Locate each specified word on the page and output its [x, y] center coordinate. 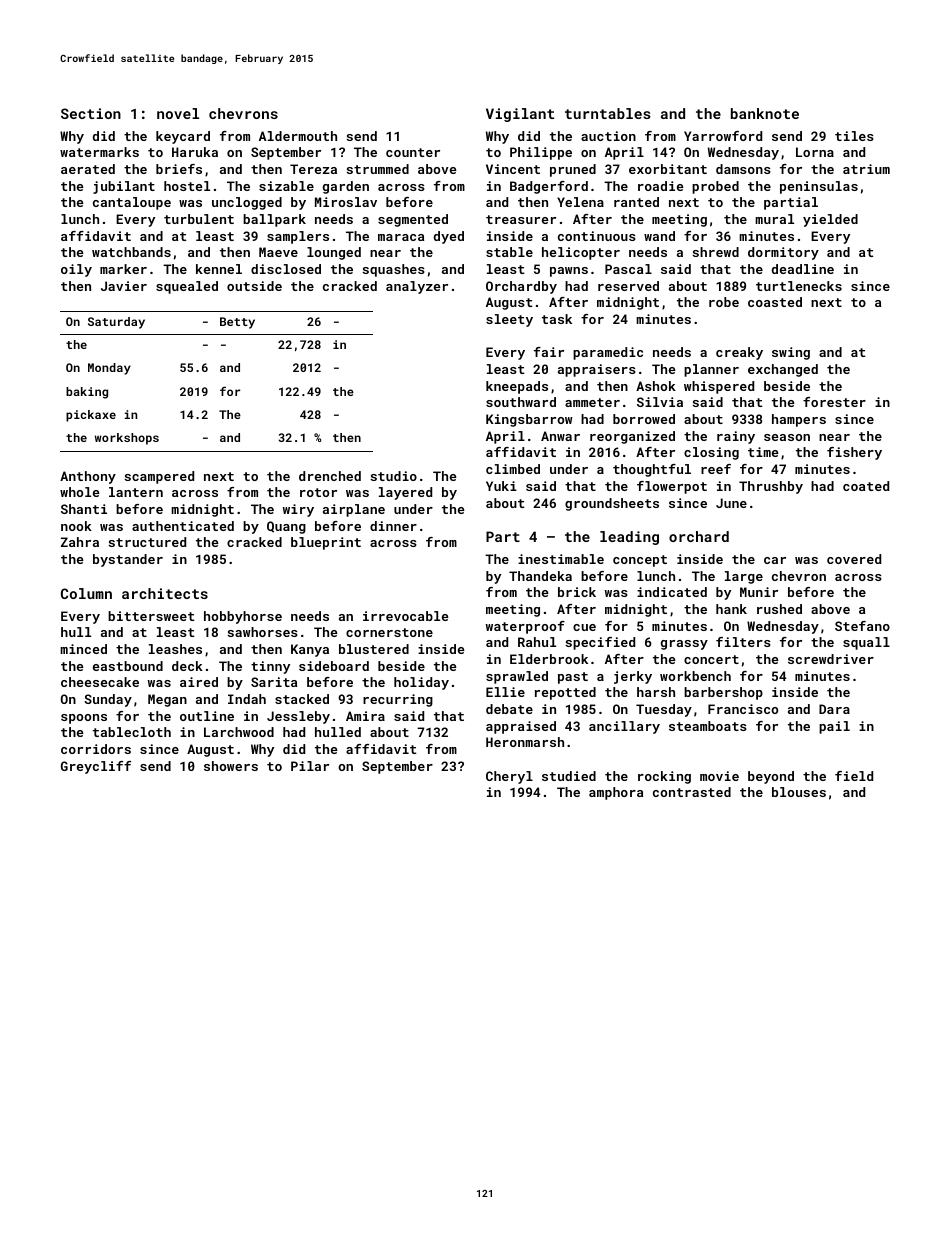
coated [866, 486]
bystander [128, 560]
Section [91, 113]
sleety [509, 320]
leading [629, 538]
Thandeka [540, 576]
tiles [854, 136]
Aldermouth [298, 136]
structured [147, 542]
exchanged [783, 370]
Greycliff [96, 767]
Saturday [116, 323]
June [731, 503]
